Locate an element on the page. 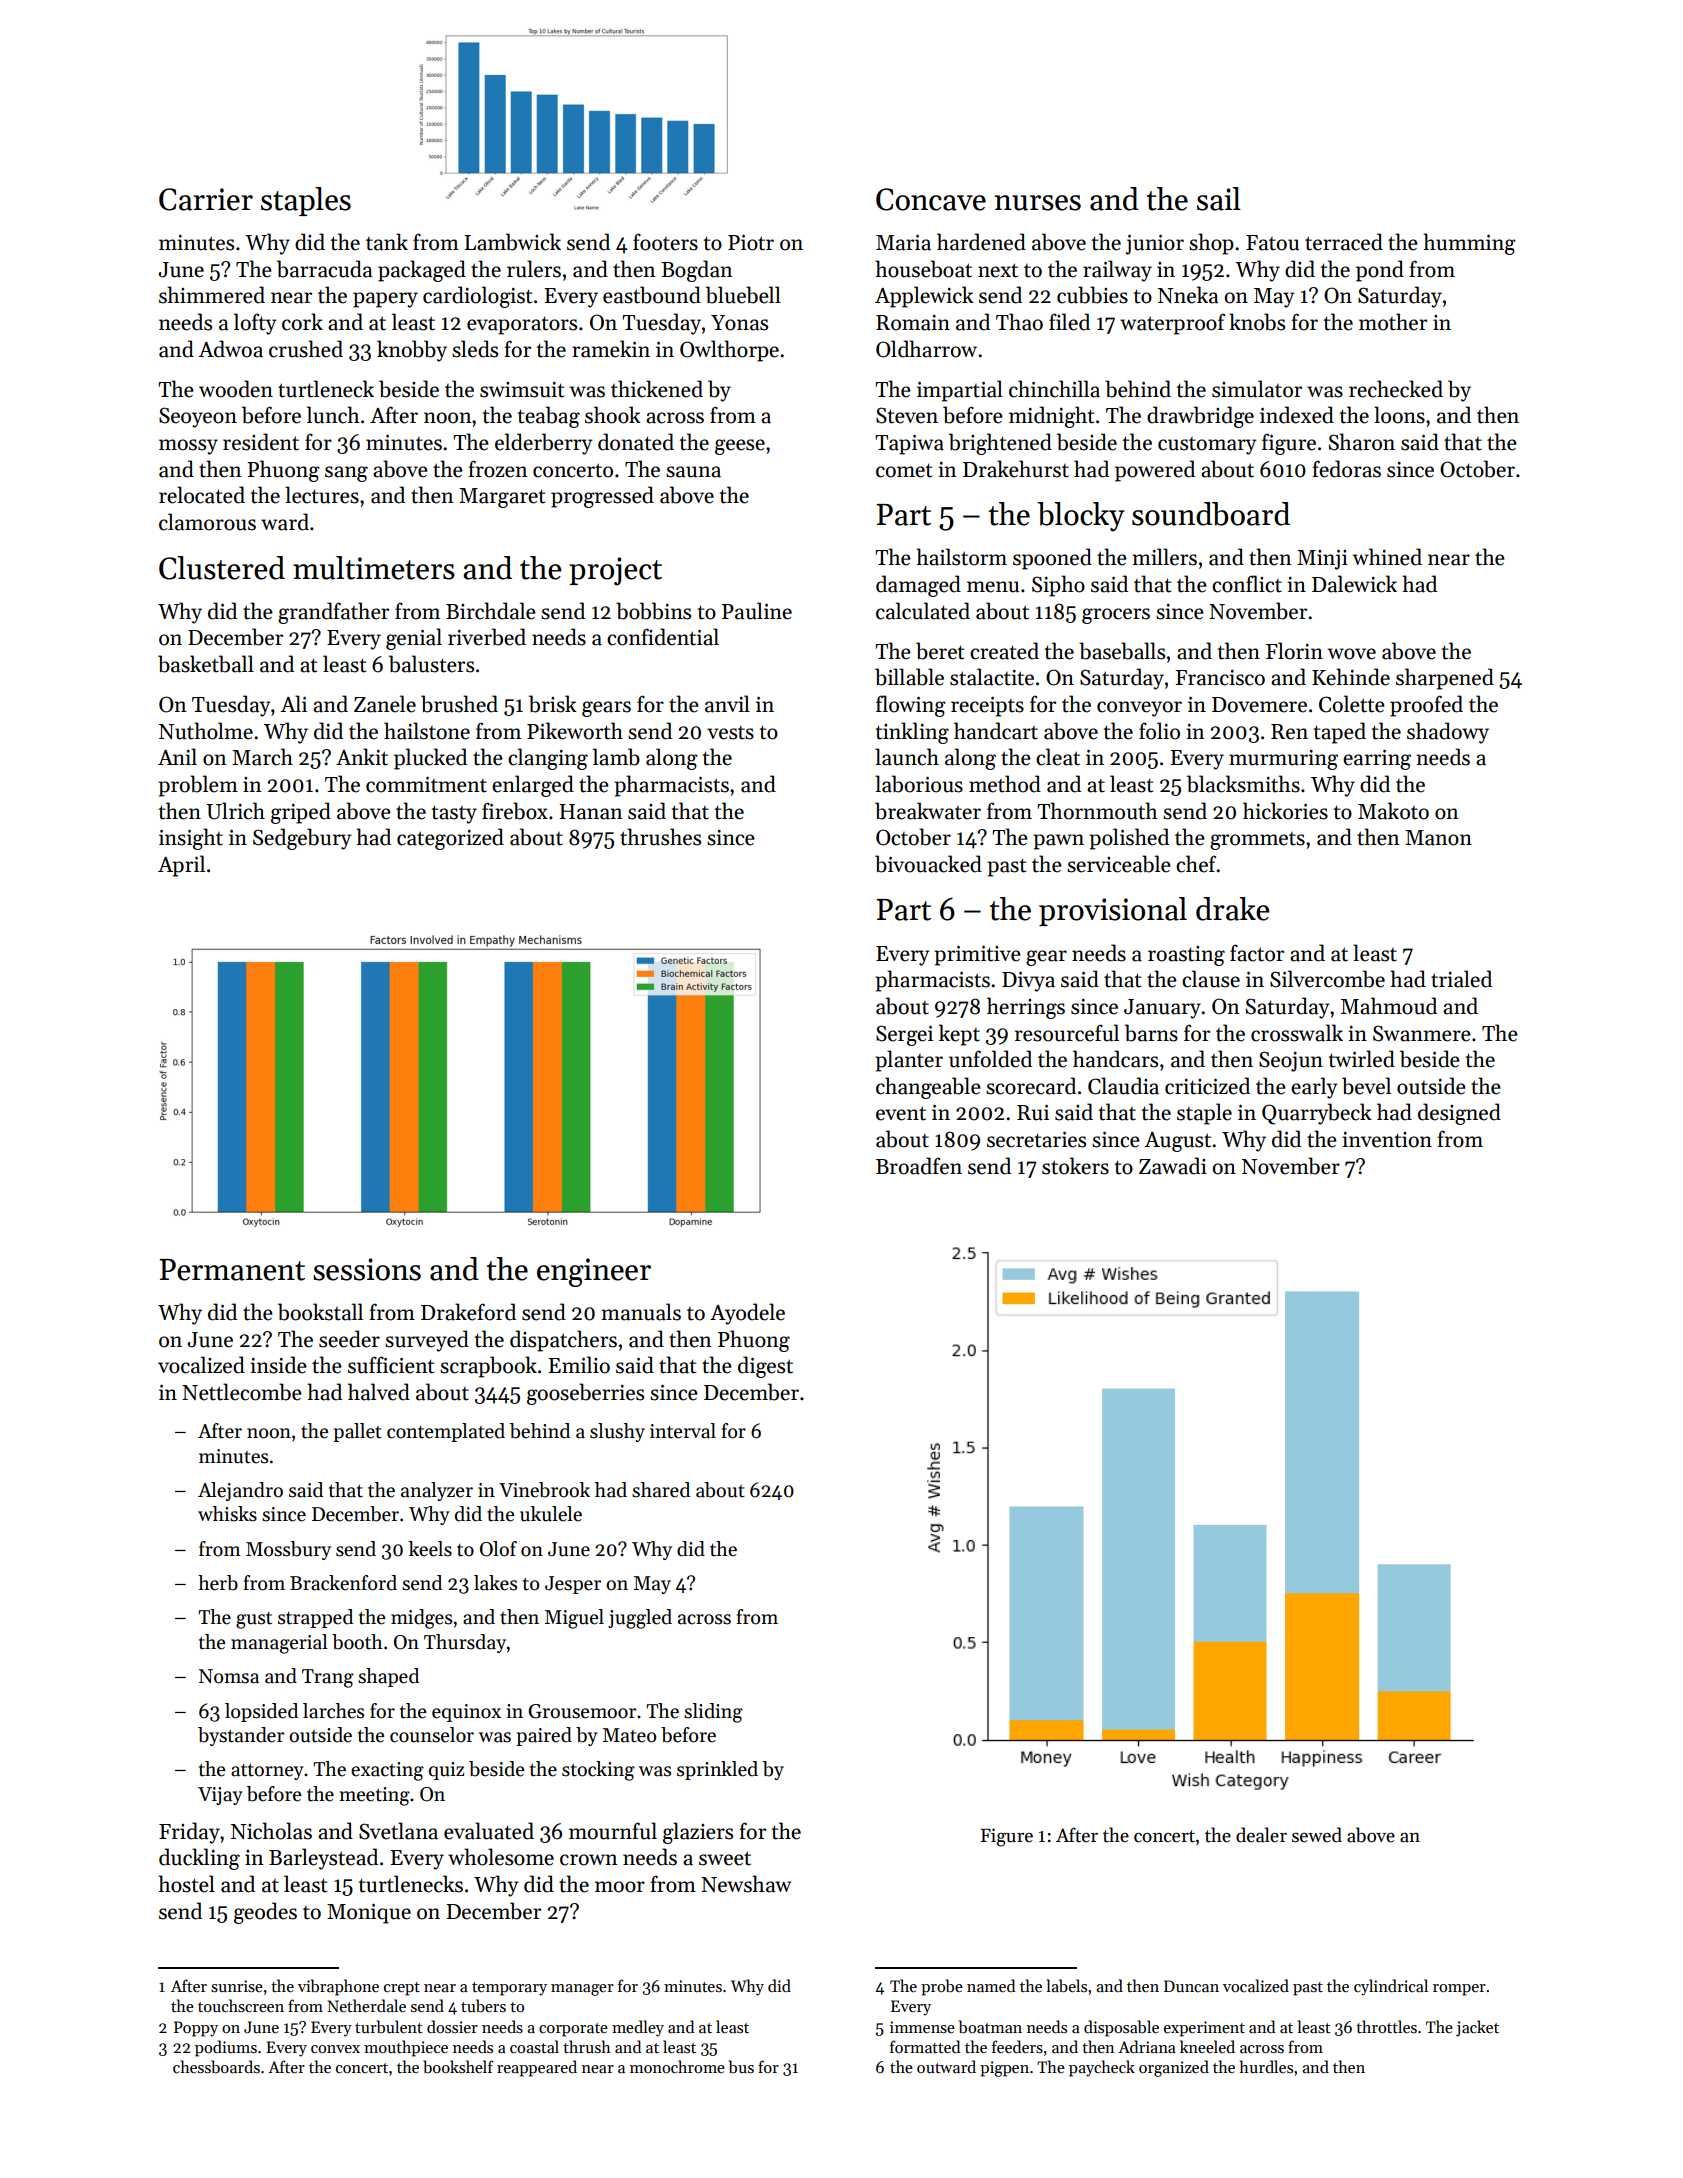 Image resolution: width=1683 pixels, height=2178 pixels. Hanan is located at coordinates (591, 812).
